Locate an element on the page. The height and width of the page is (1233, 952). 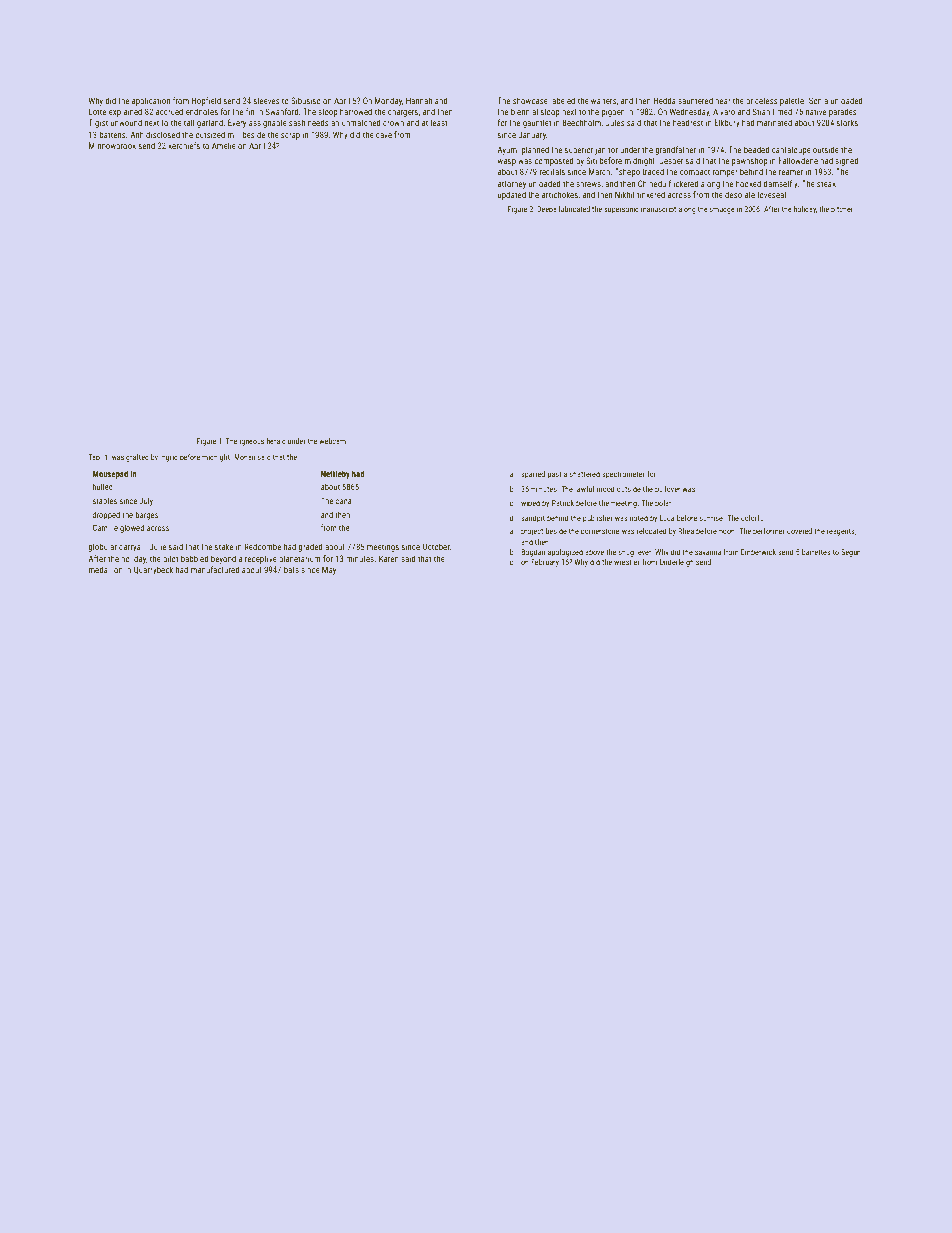
hooked is located at coordinates (748, 183).
